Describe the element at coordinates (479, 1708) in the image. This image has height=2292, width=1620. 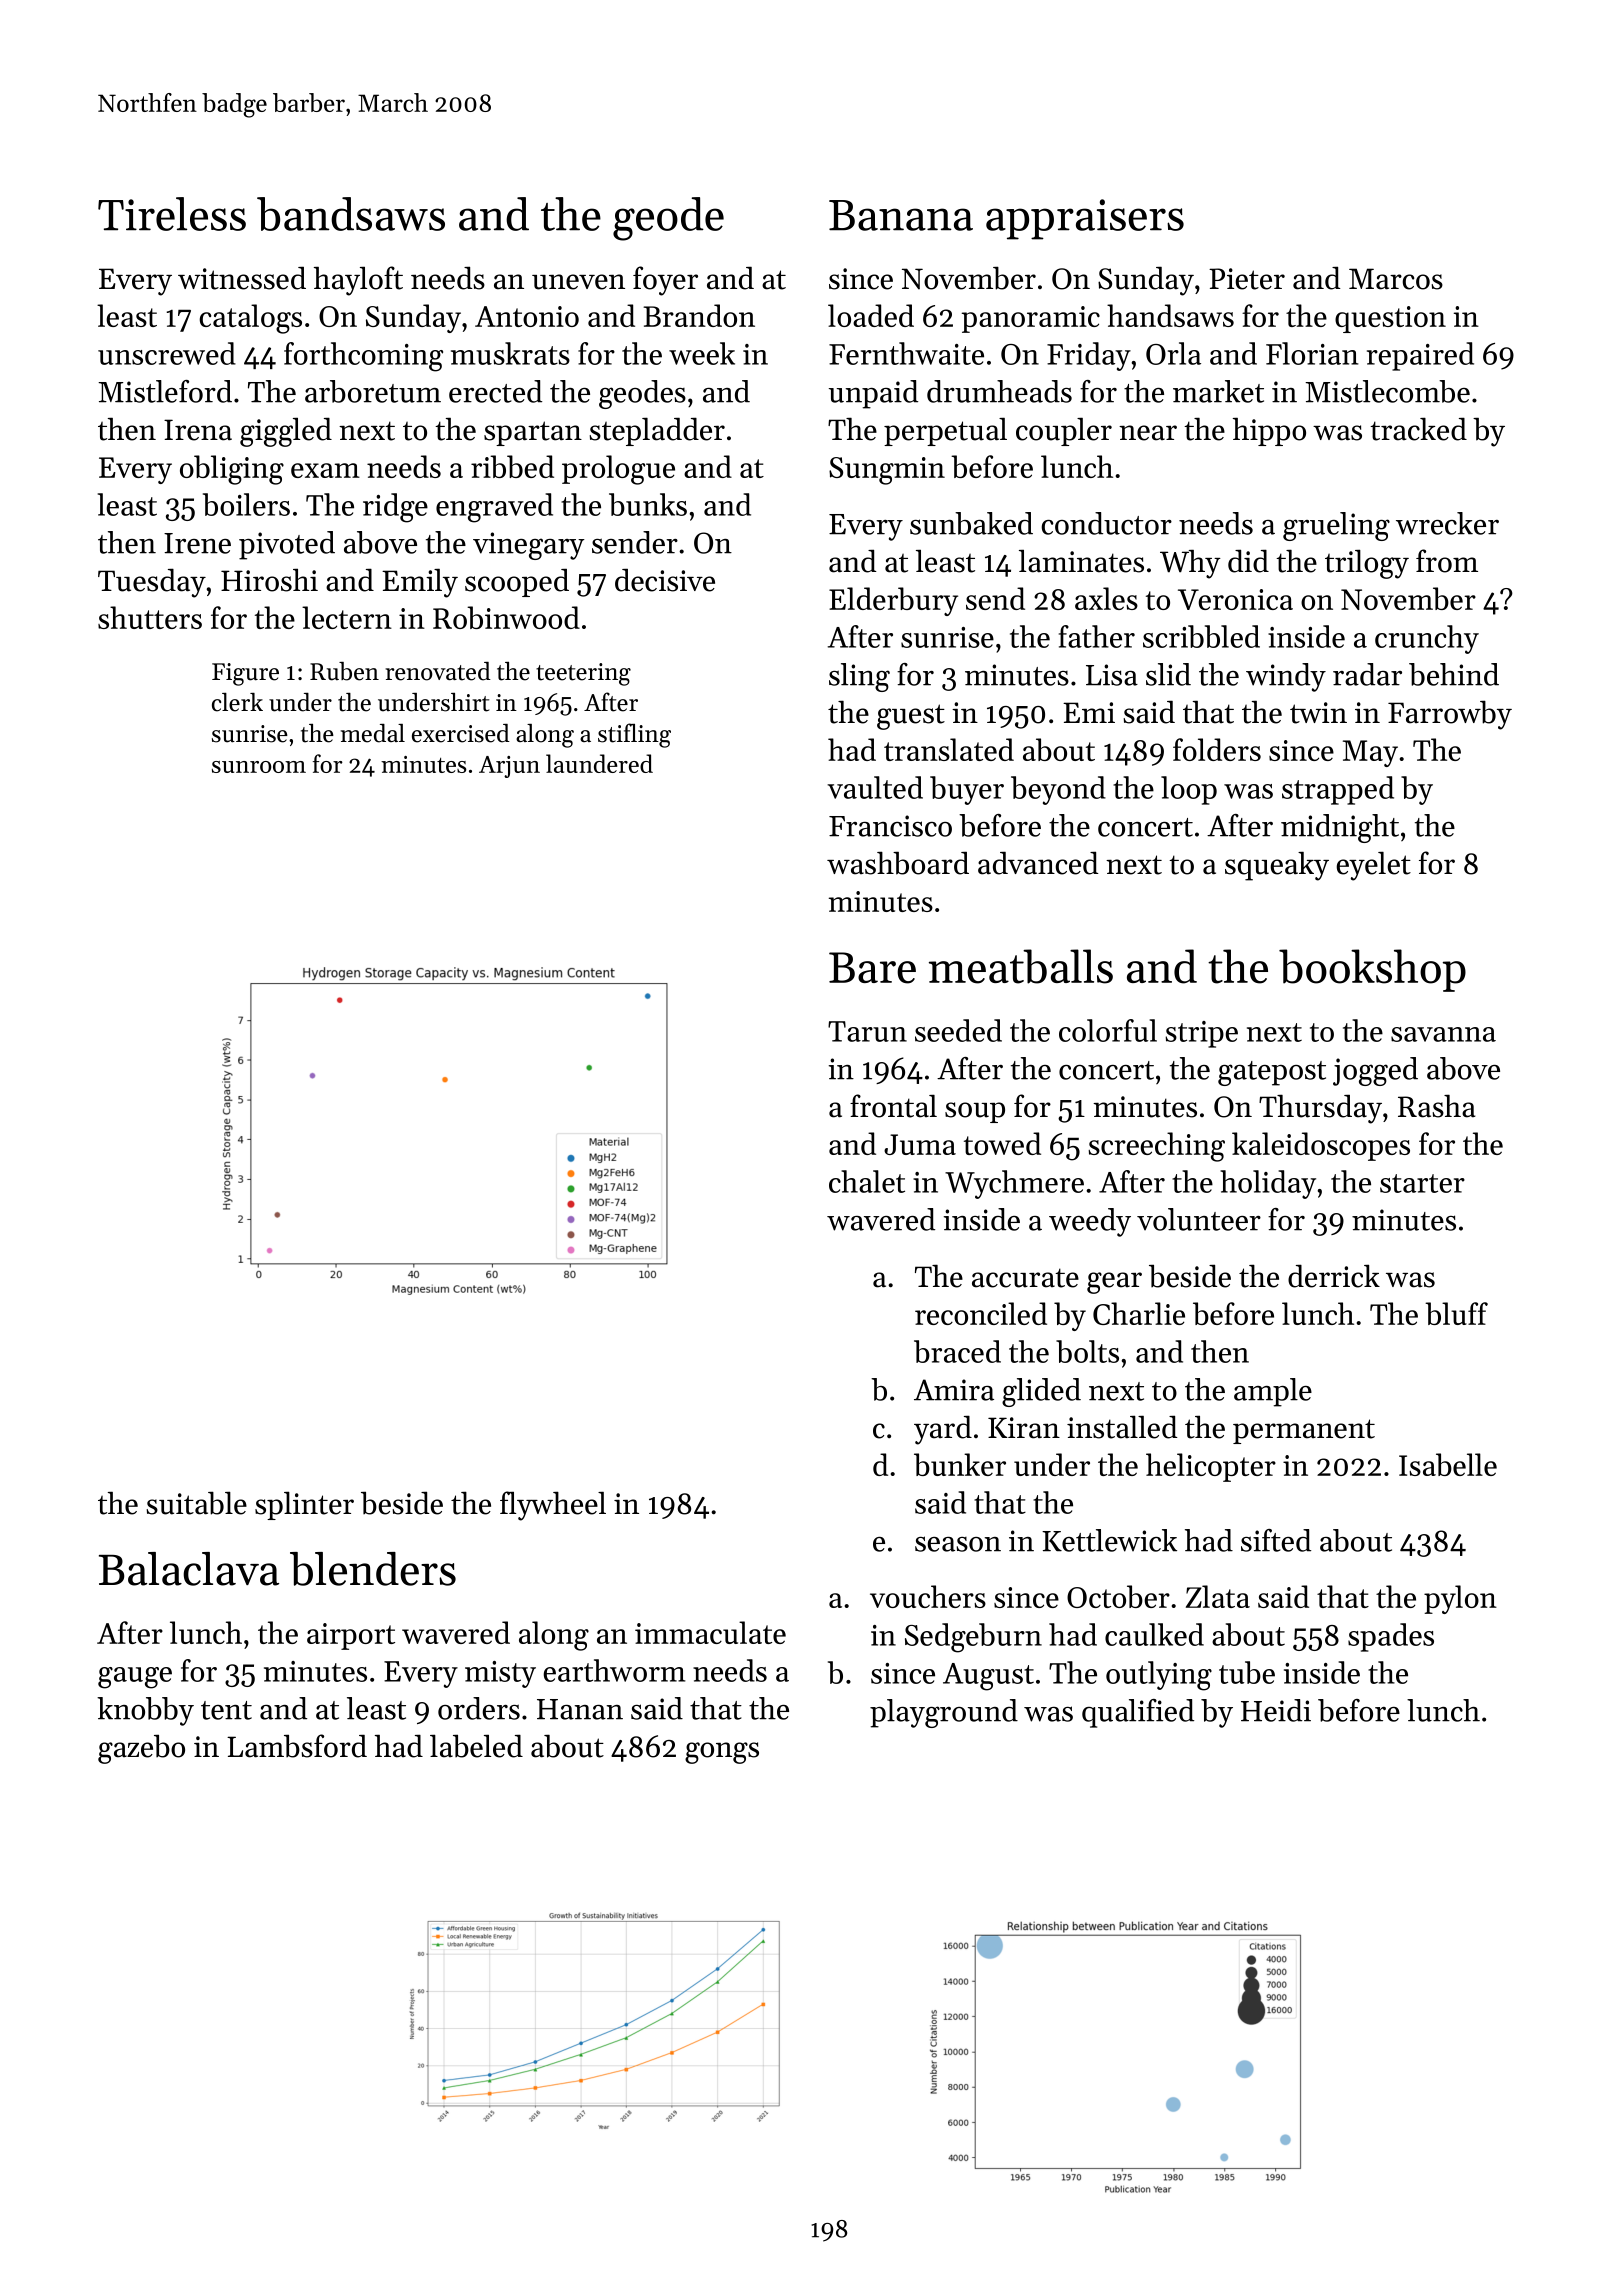
I see `orders` at that location.
